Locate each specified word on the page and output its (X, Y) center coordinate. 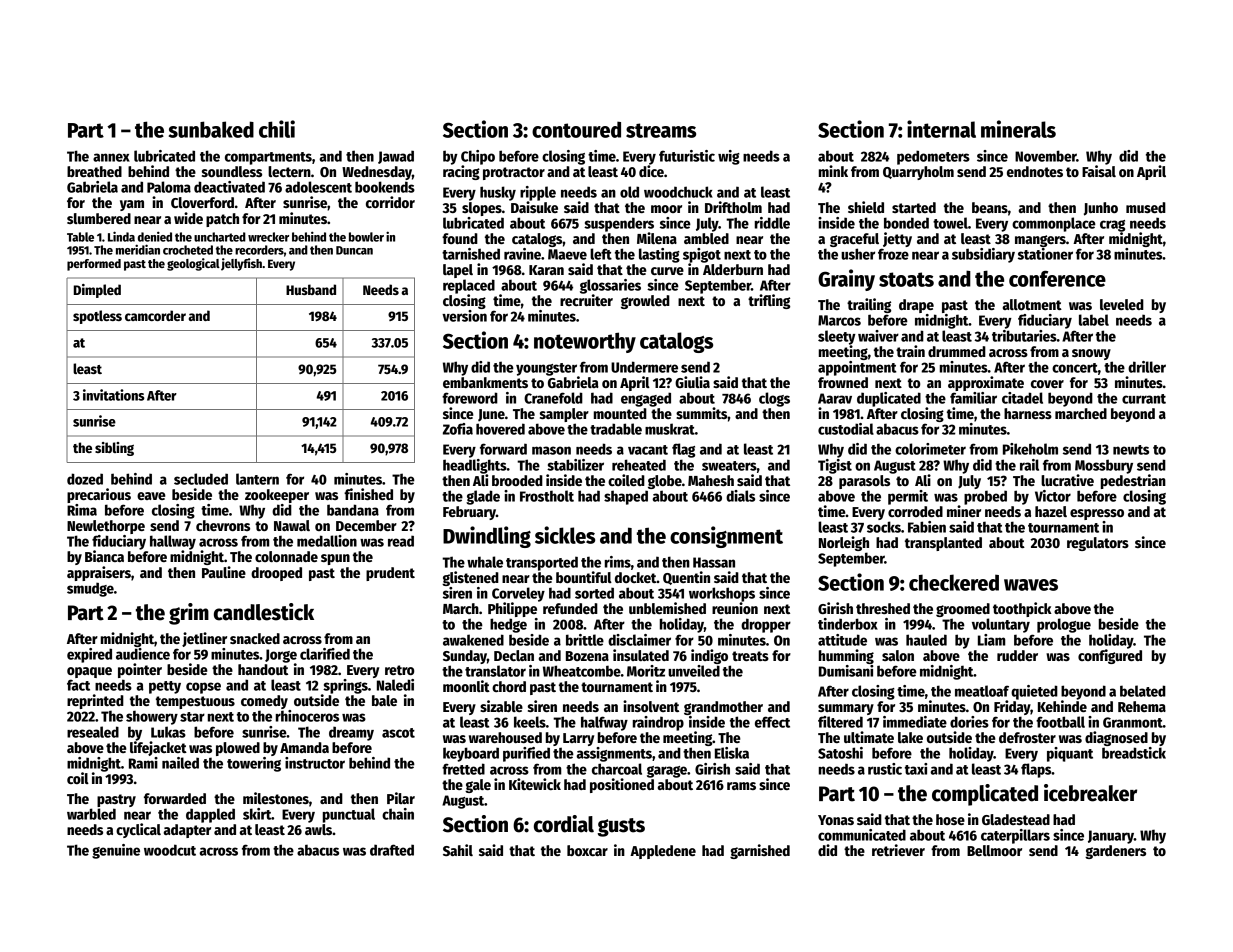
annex (111, 157)
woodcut (170, 850)
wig (729, 157)
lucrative (1067, 480)
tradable (616, 429)
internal (941, 129)
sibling (114, 449)
